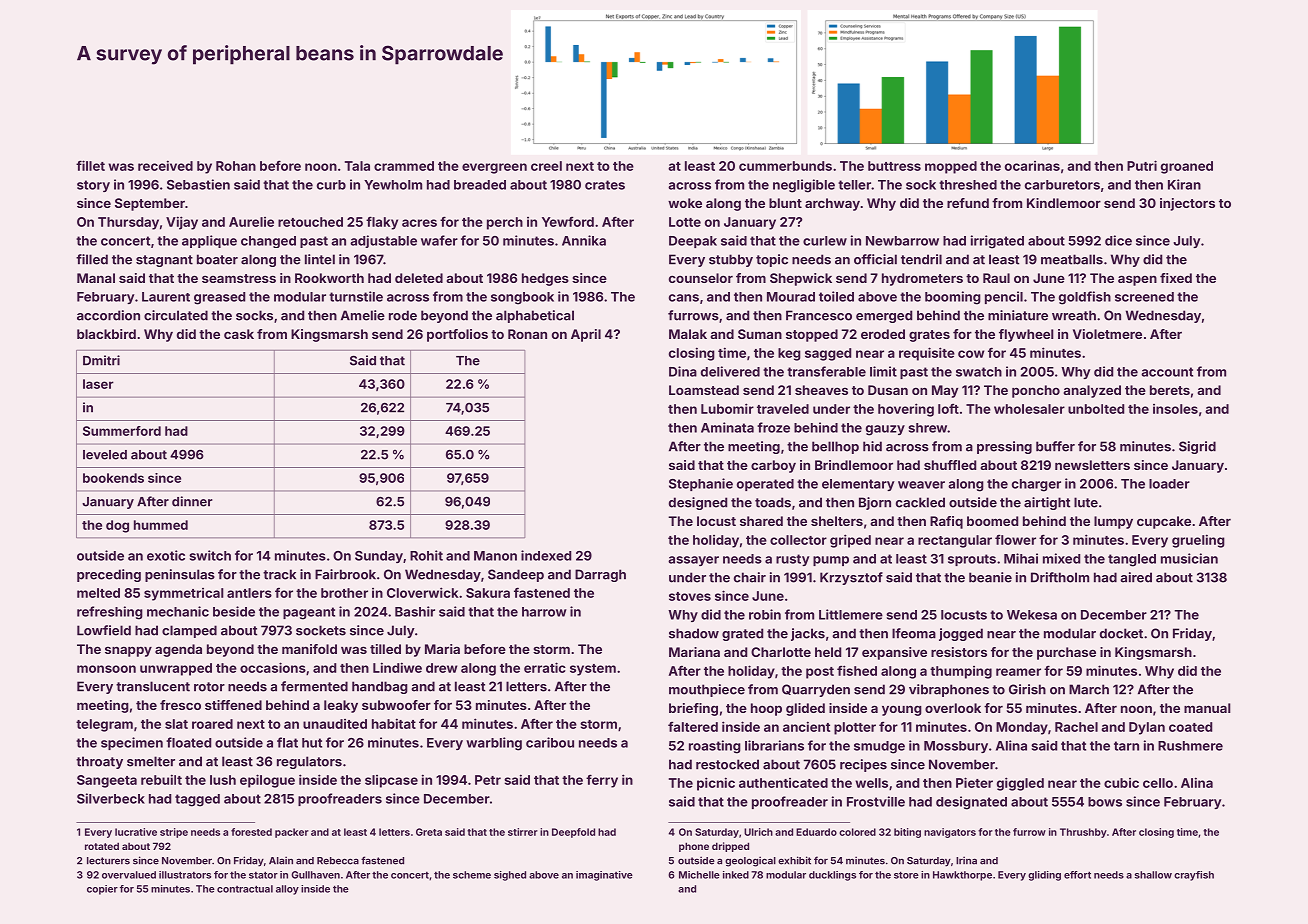 Image resolution: width=1308 pixels, height=924 pixels. Describe the element at coordinates (736, 875) in the screenshot. I see `inked` at that location.
